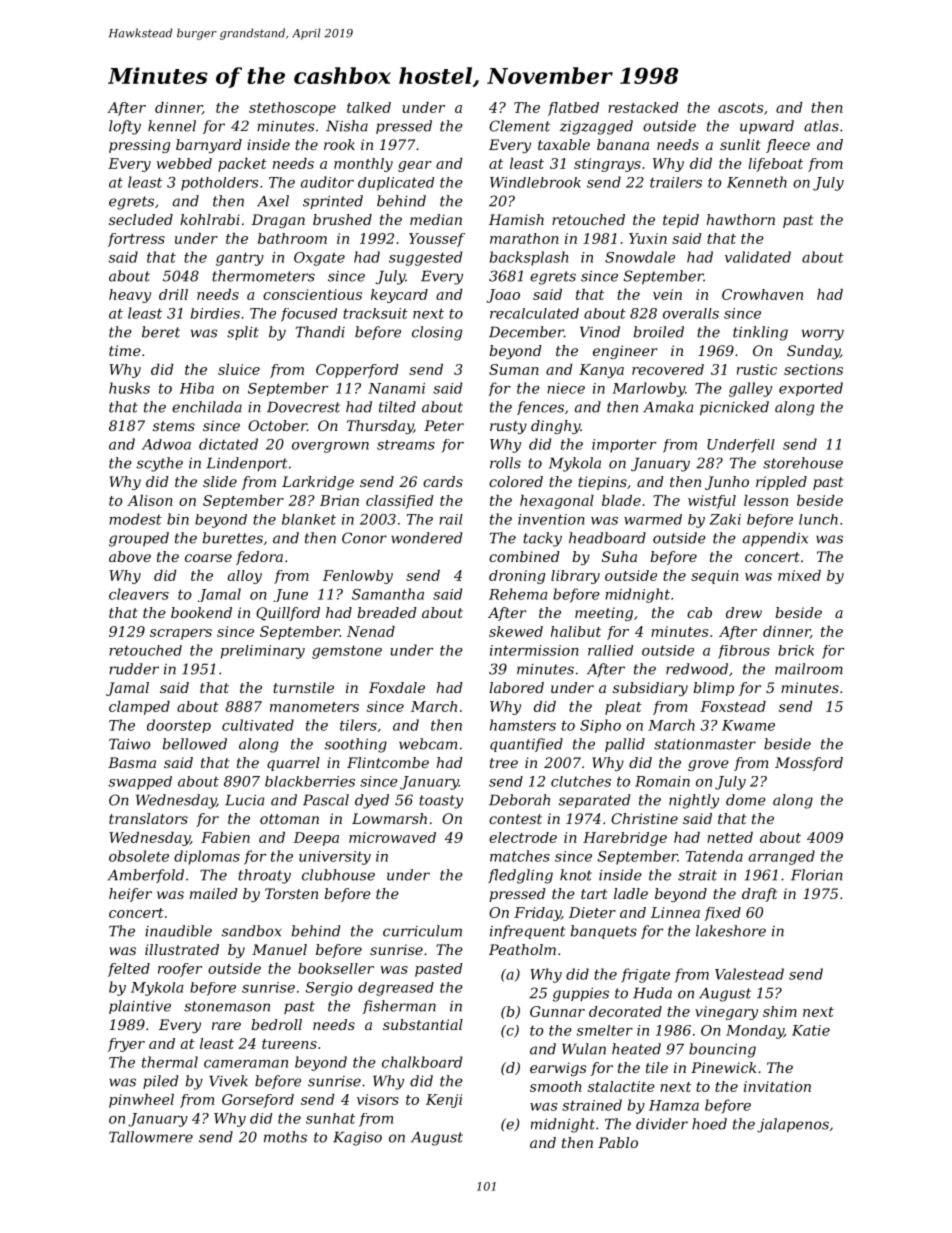  I want to click on rudder, so click(134, 669).
